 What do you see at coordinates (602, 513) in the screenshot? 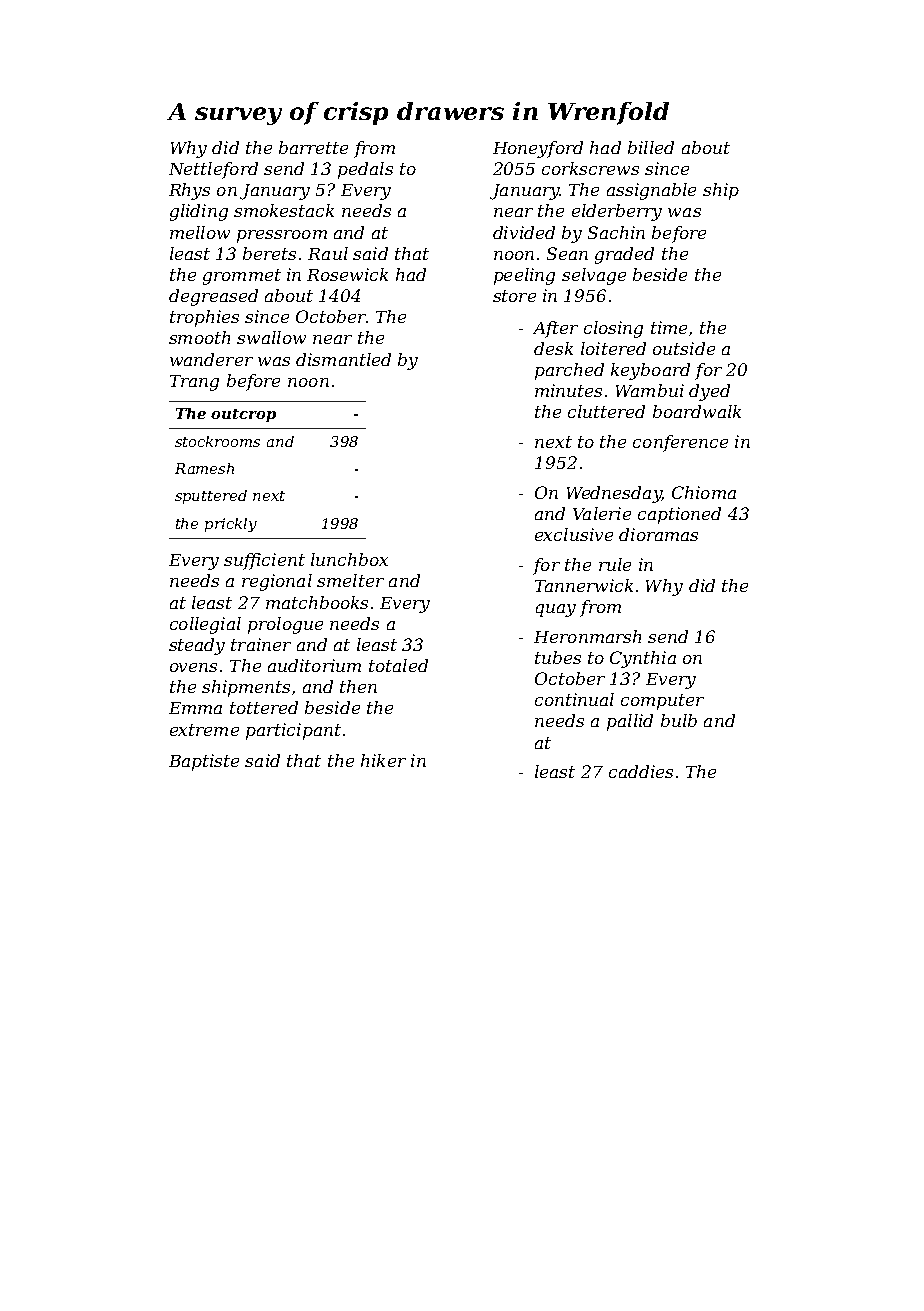
I see `Valerie` at bounding box center [602, 513].
